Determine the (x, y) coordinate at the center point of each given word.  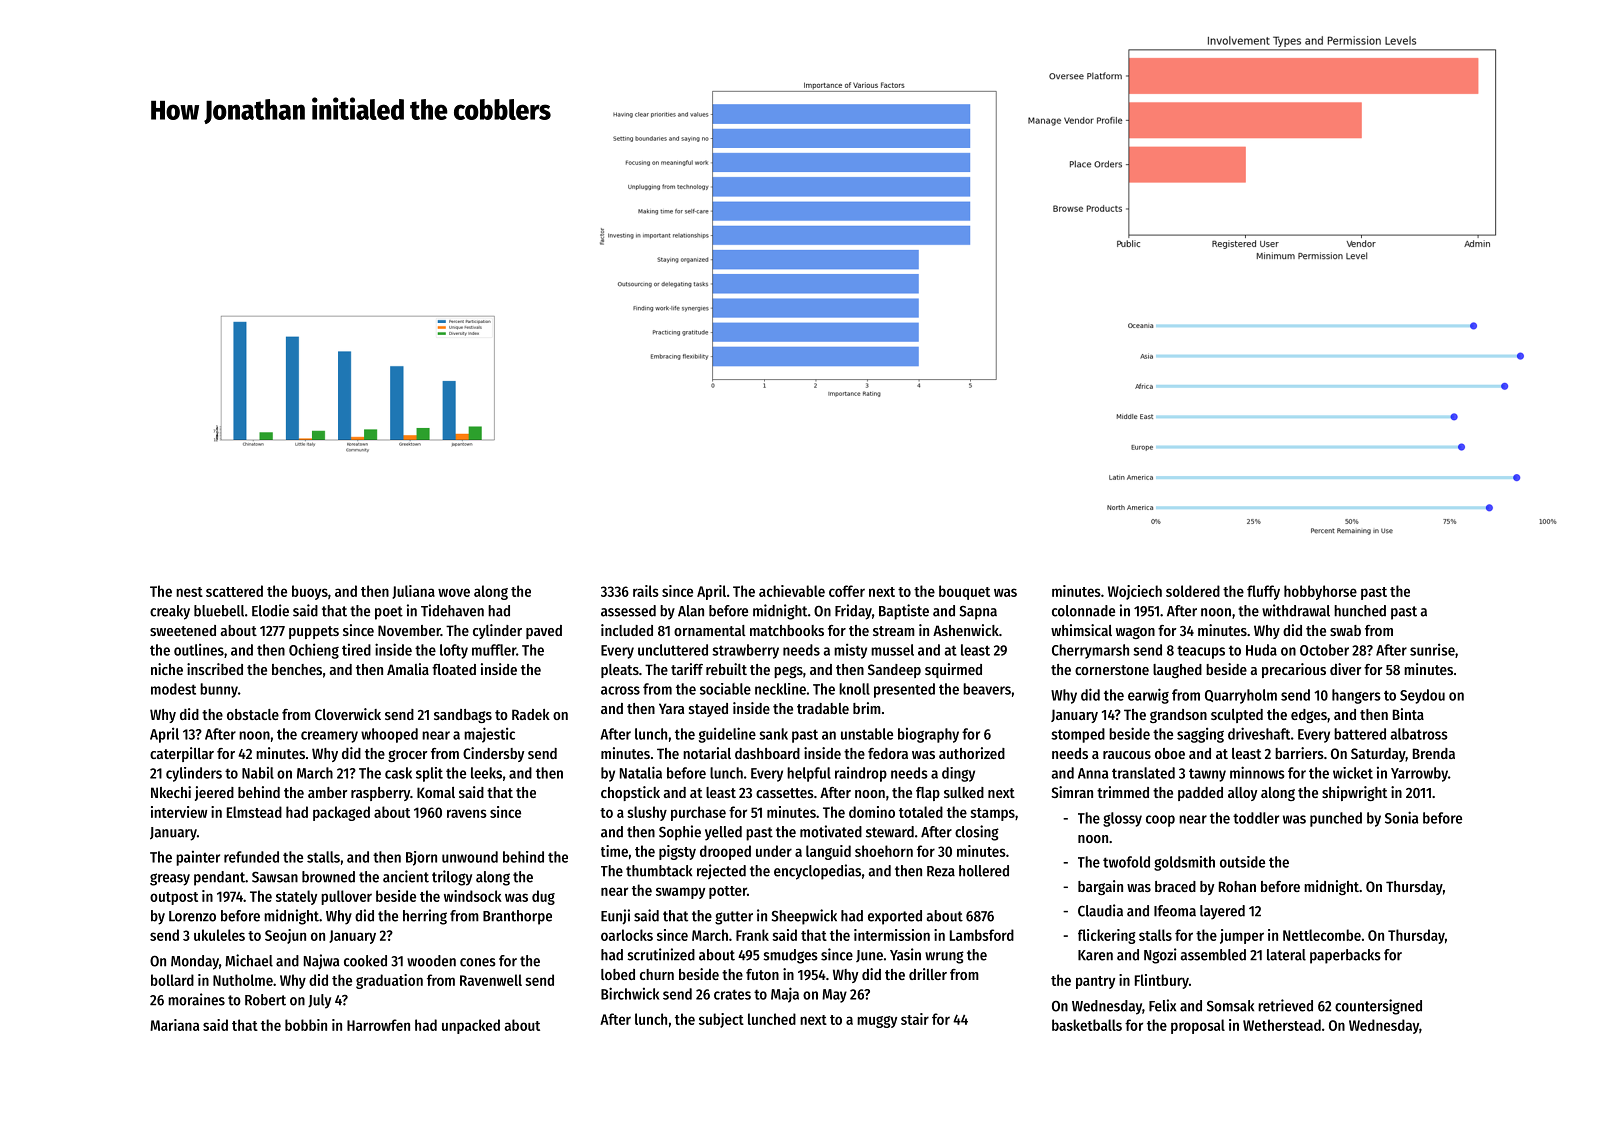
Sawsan (275, 877)
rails (646, 591)
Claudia (1100, 910)
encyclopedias (817, 872)
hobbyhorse (1320, 592)
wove (454, 592)
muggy (877, 1022)
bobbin (306, 1025)
